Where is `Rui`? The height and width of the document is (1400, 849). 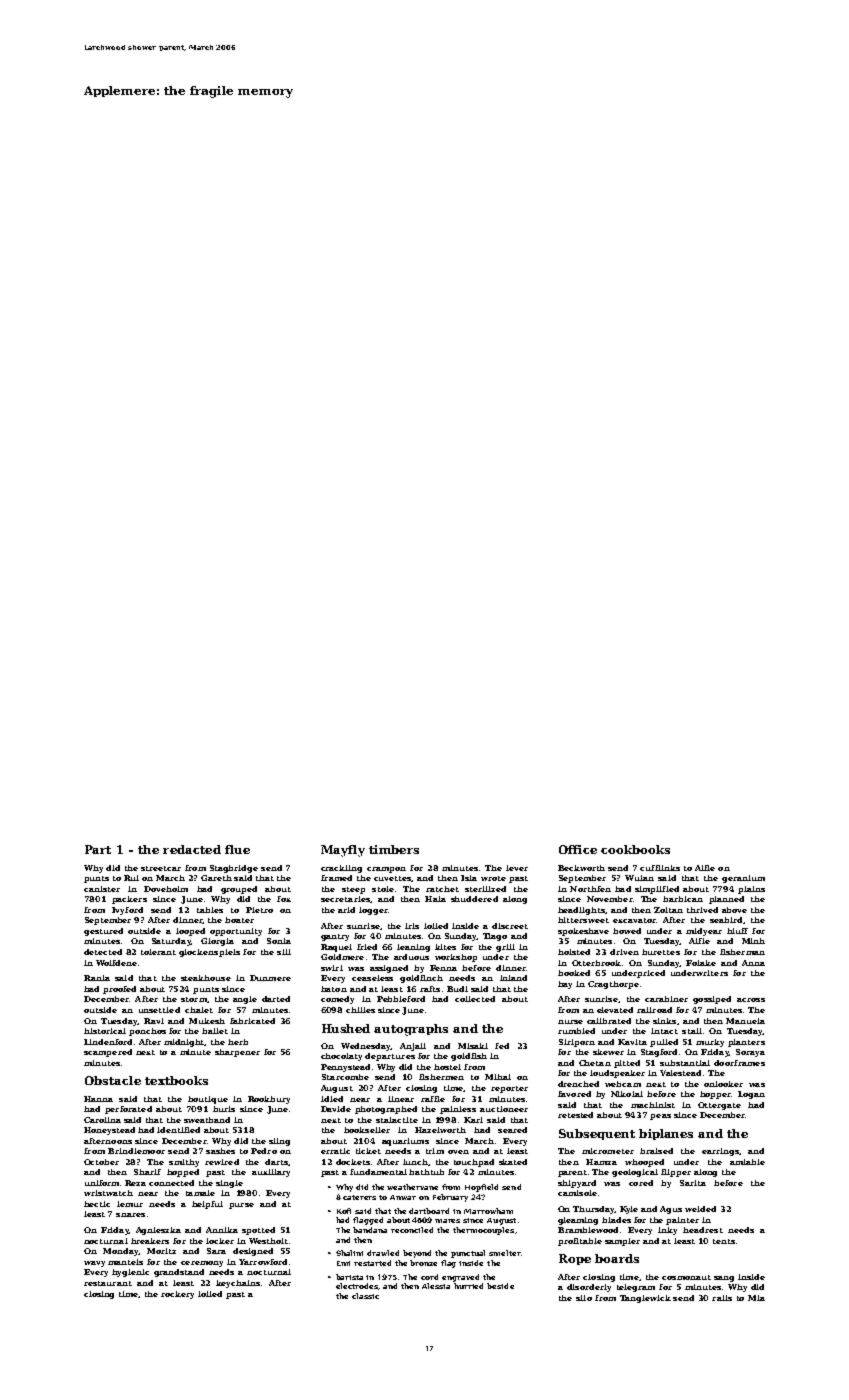
Rui is located at coordinates (131, 878).
